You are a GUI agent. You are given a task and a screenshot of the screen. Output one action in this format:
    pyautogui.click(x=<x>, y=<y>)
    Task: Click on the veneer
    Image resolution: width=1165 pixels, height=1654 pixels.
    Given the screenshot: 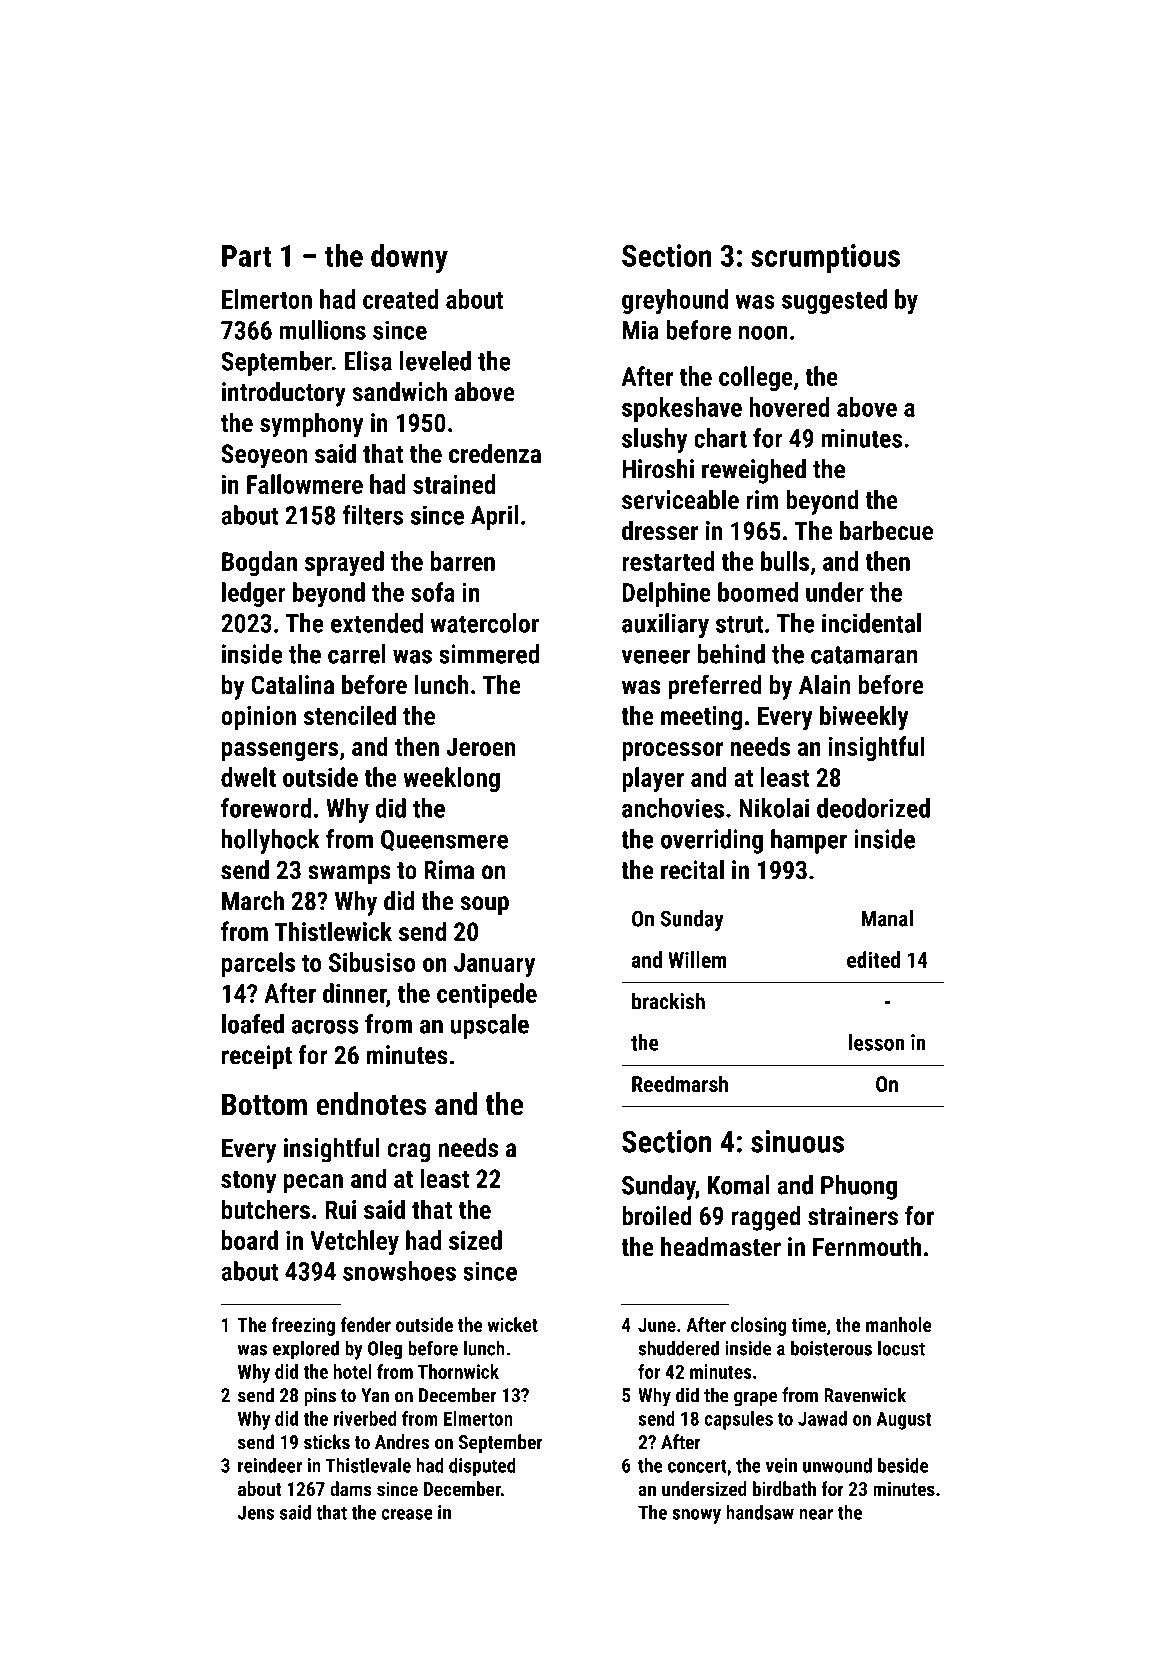 What is the action you would take?
    pyautogui.click(x=656, y=656)
